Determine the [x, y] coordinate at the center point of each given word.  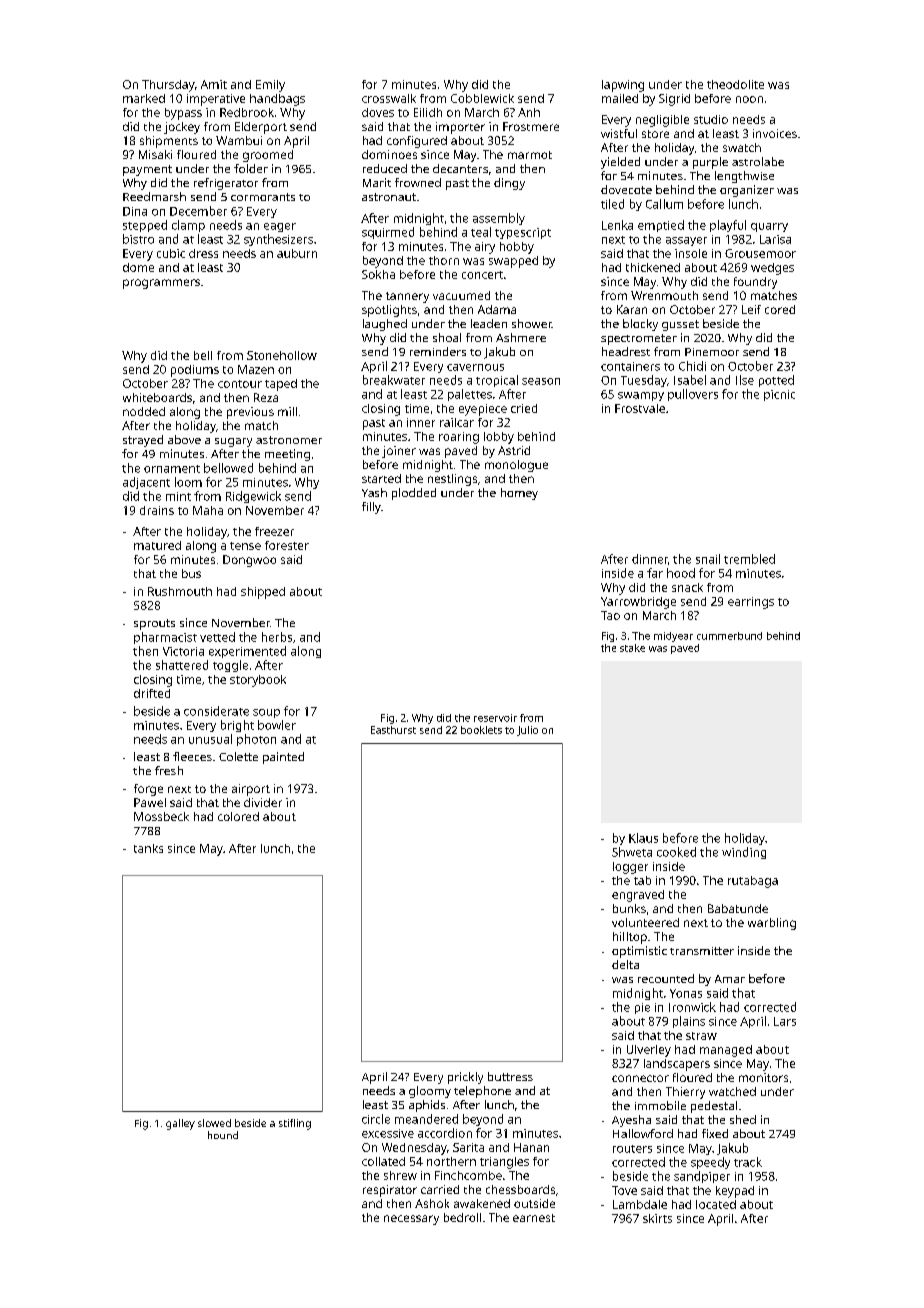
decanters [460, 168]
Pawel [150, 802]
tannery [407, 297]
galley [180, 1124]
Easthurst [393, 730]
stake [632, 648]
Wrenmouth [664, 295]
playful [728, 226]
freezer [274, 531]
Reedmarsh [154, 196]
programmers [161, 284]
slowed [214, 1123]
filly [371, 508]
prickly [465, 1078]
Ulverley [649, 1051]
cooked [676, 852]
